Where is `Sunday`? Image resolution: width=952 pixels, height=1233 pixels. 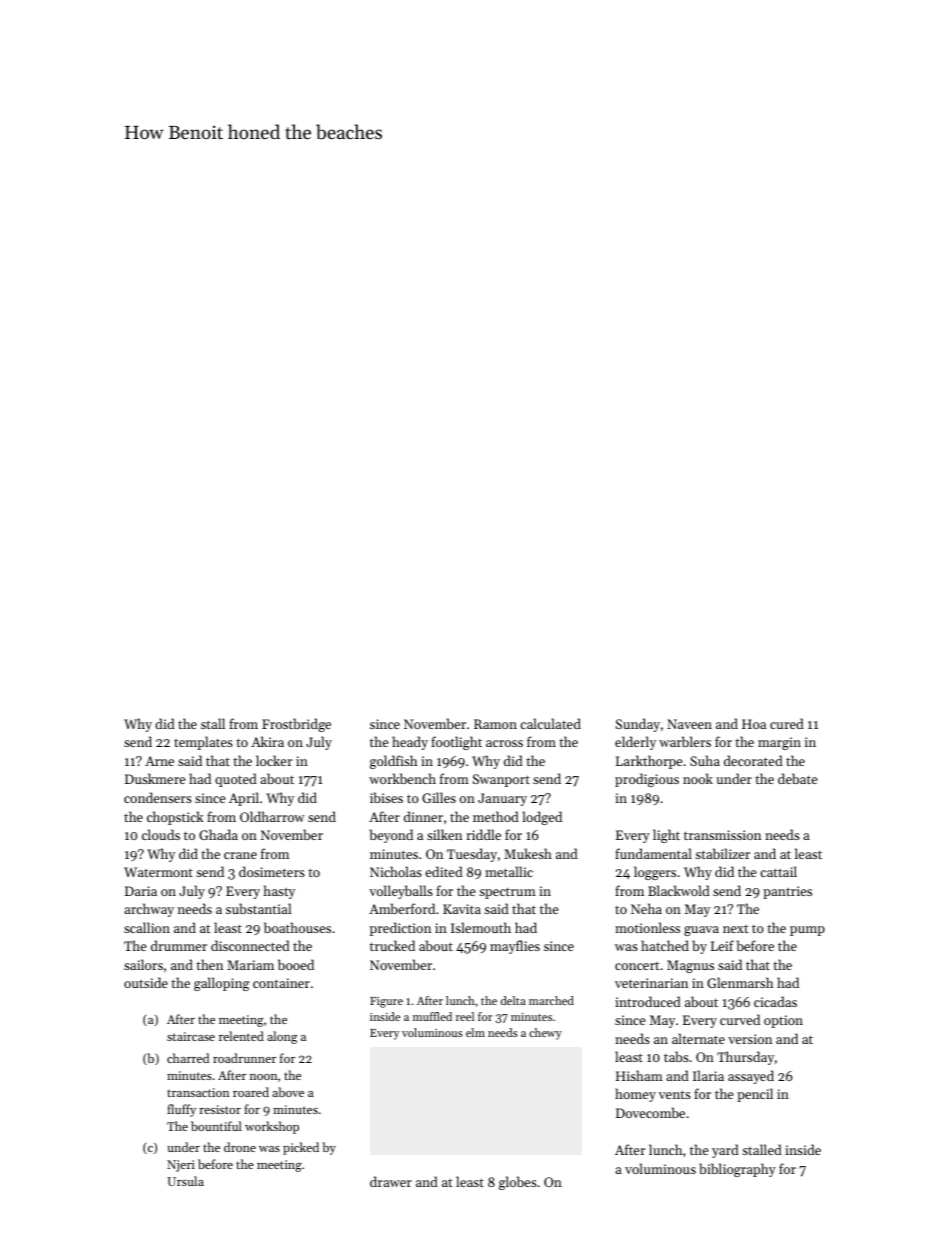 Sunday is located at coordinates (638, 725).
